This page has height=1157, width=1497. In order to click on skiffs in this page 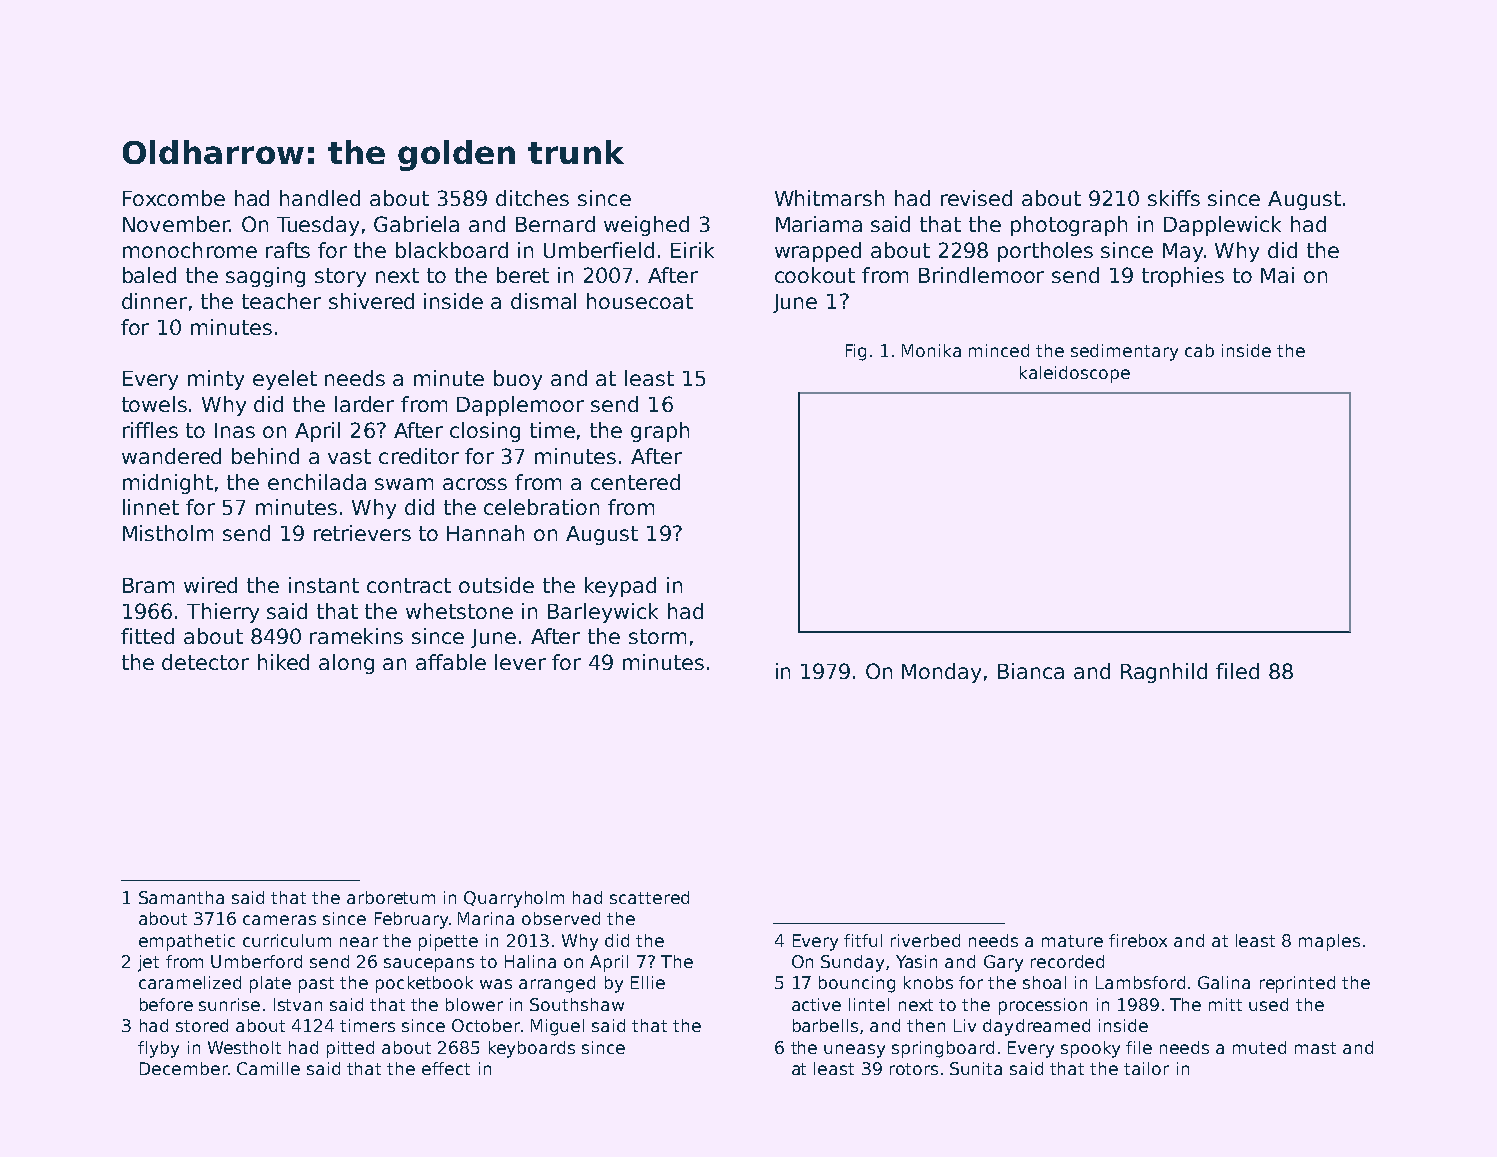, I will do `click(1174, 198)`.
